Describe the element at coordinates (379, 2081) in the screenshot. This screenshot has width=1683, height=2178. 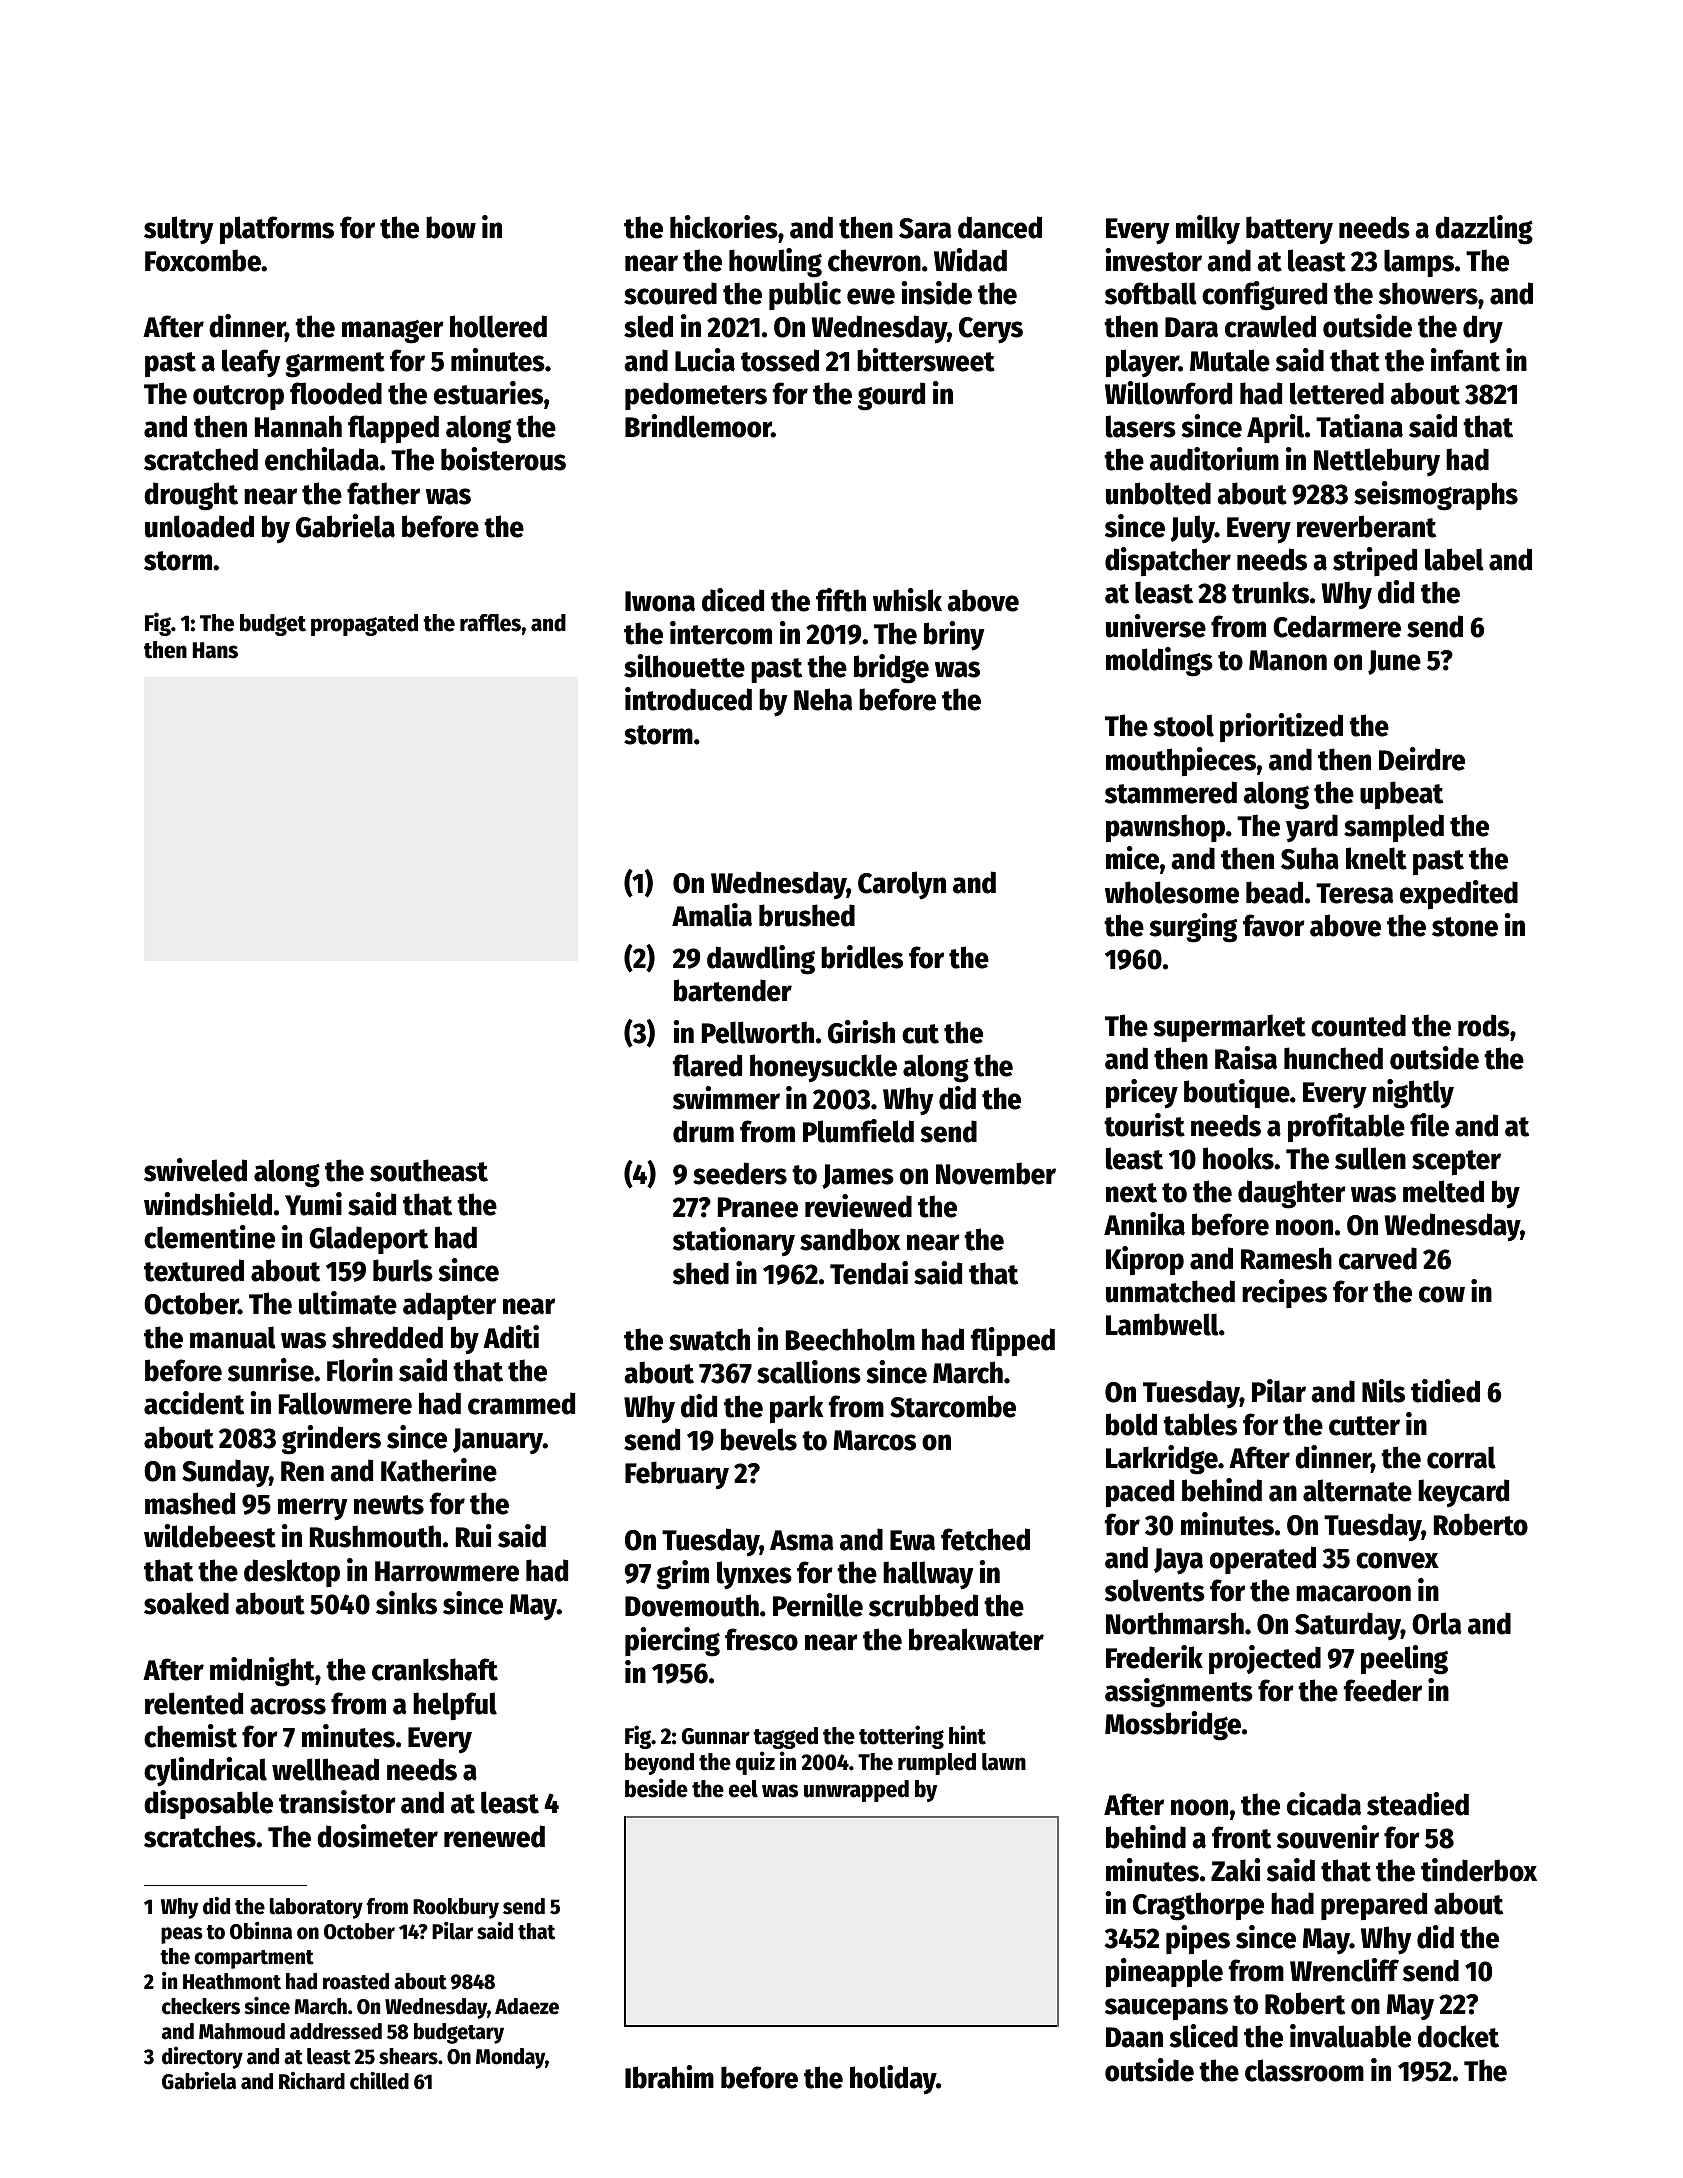
I see `chilled` at that location.
